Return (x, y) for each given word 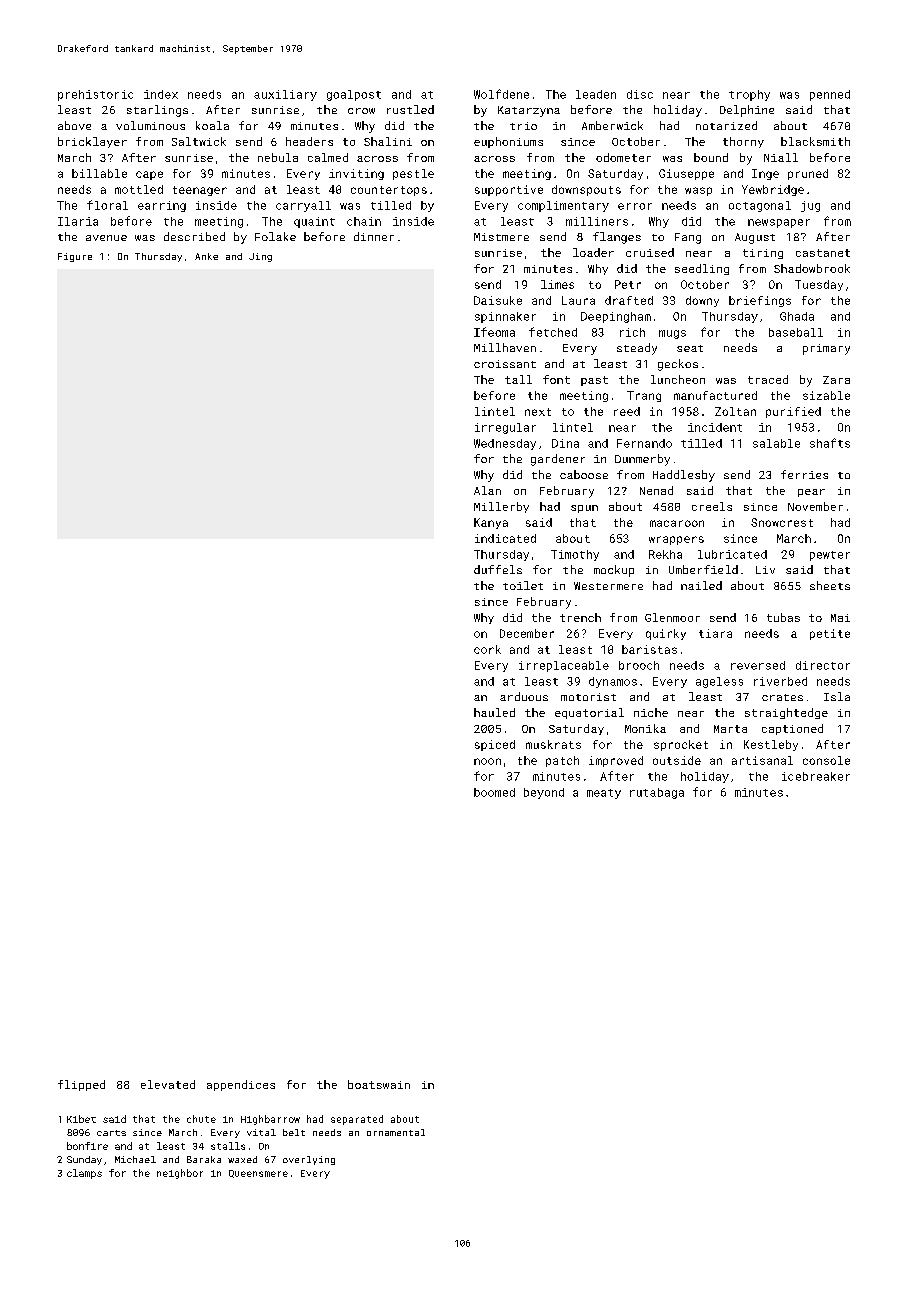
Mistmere (501, 237)
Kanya (491, 523)
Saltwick (199, 141)
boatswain (379, 1084)
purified (793, 412)
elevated (168, 1084)
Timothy (575, 555)
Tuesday (819, 285)
